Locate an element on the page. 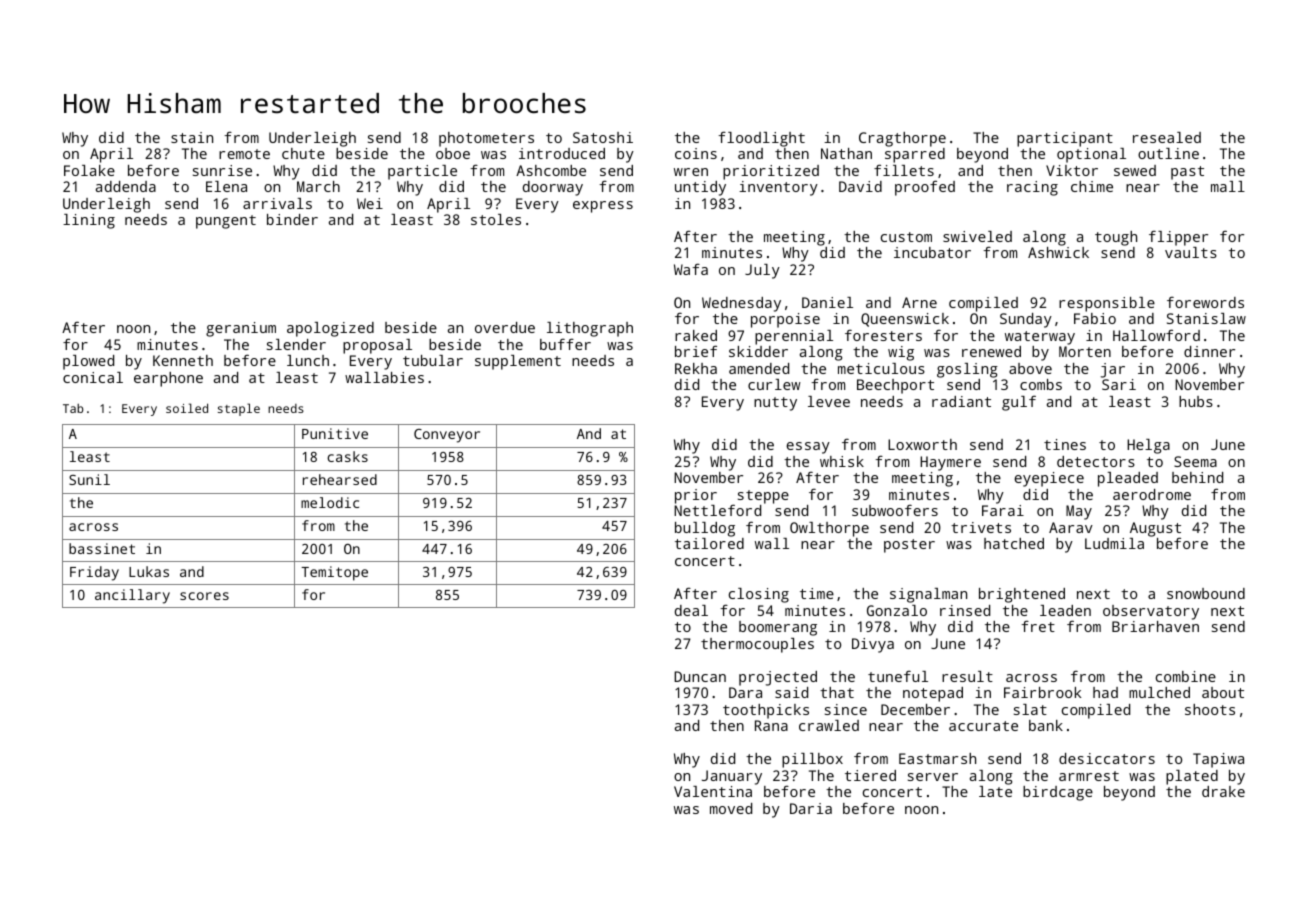 This page has height=924, width=1308. bank is located at coordinates (1046, 725).
